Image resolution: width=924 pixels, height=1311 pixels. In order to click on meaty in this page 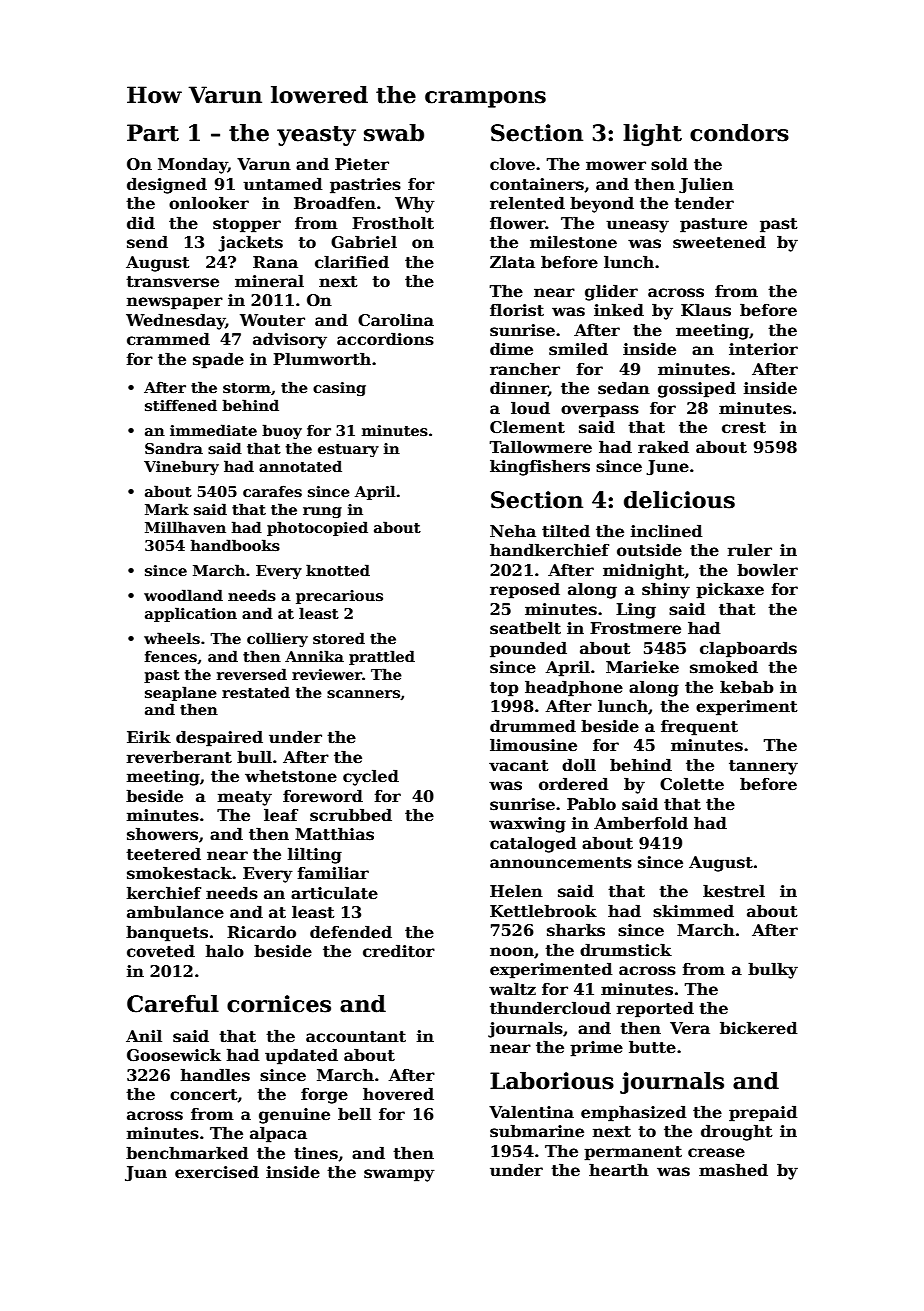, I will do `click(245, 798)`.
